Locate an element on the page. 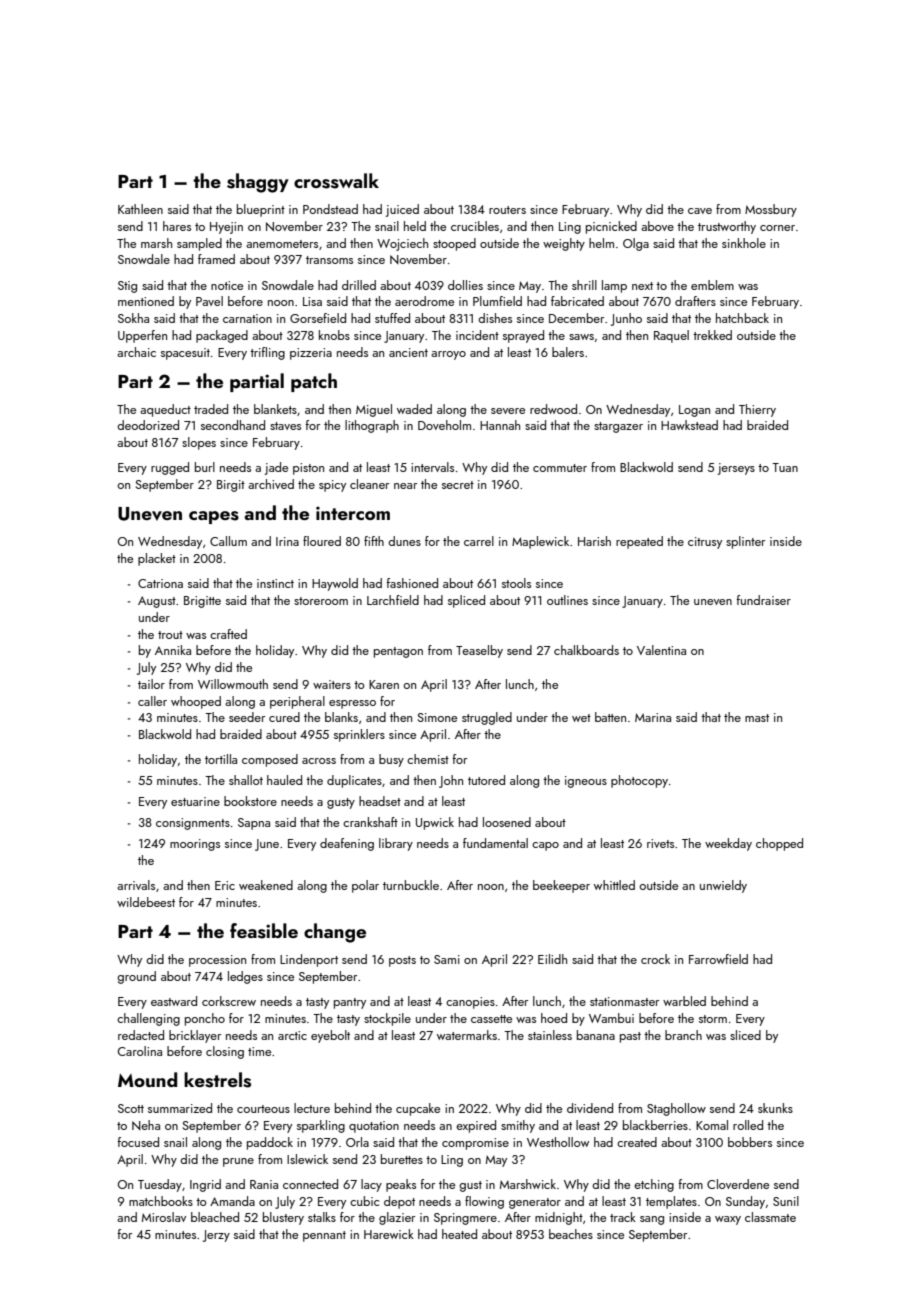  whittled is located at coordinates (614, 885).
